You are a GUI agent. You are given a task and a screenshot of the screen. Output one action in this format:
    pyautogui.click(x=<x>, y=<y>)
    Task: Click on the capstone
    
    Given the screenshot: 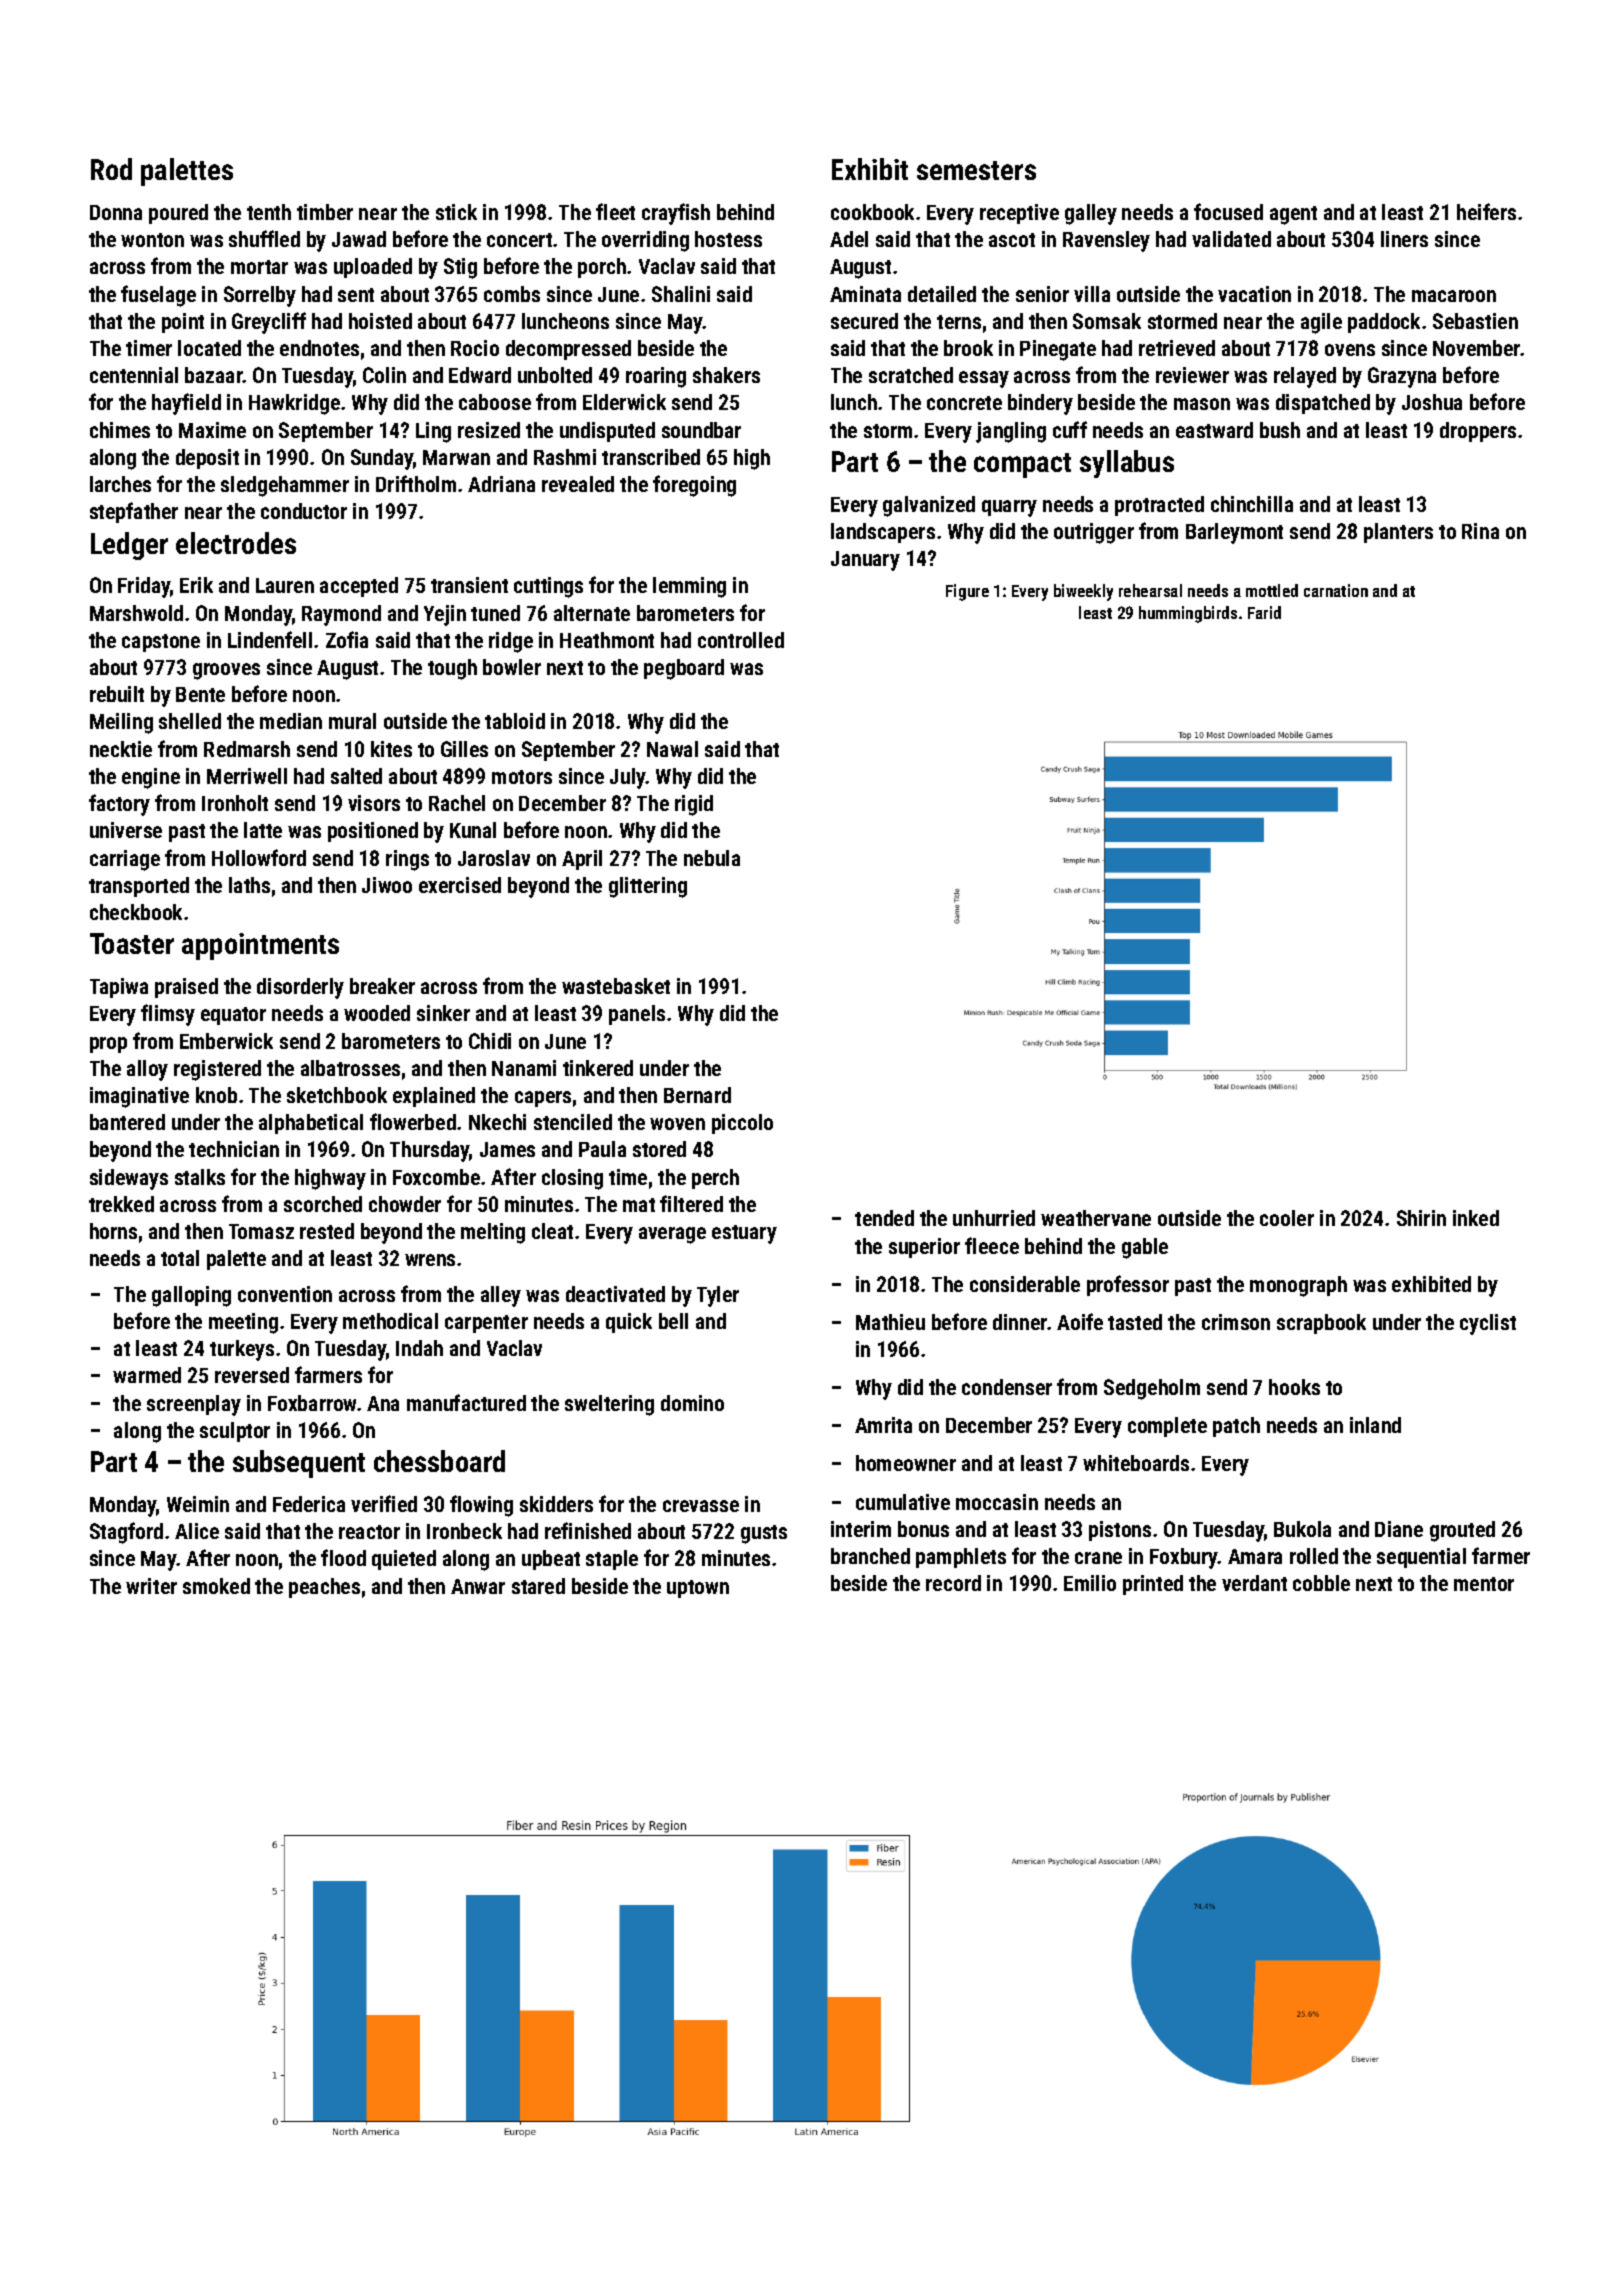 What is the action you would take?
    pyautogui.click(x=161, y=643)
